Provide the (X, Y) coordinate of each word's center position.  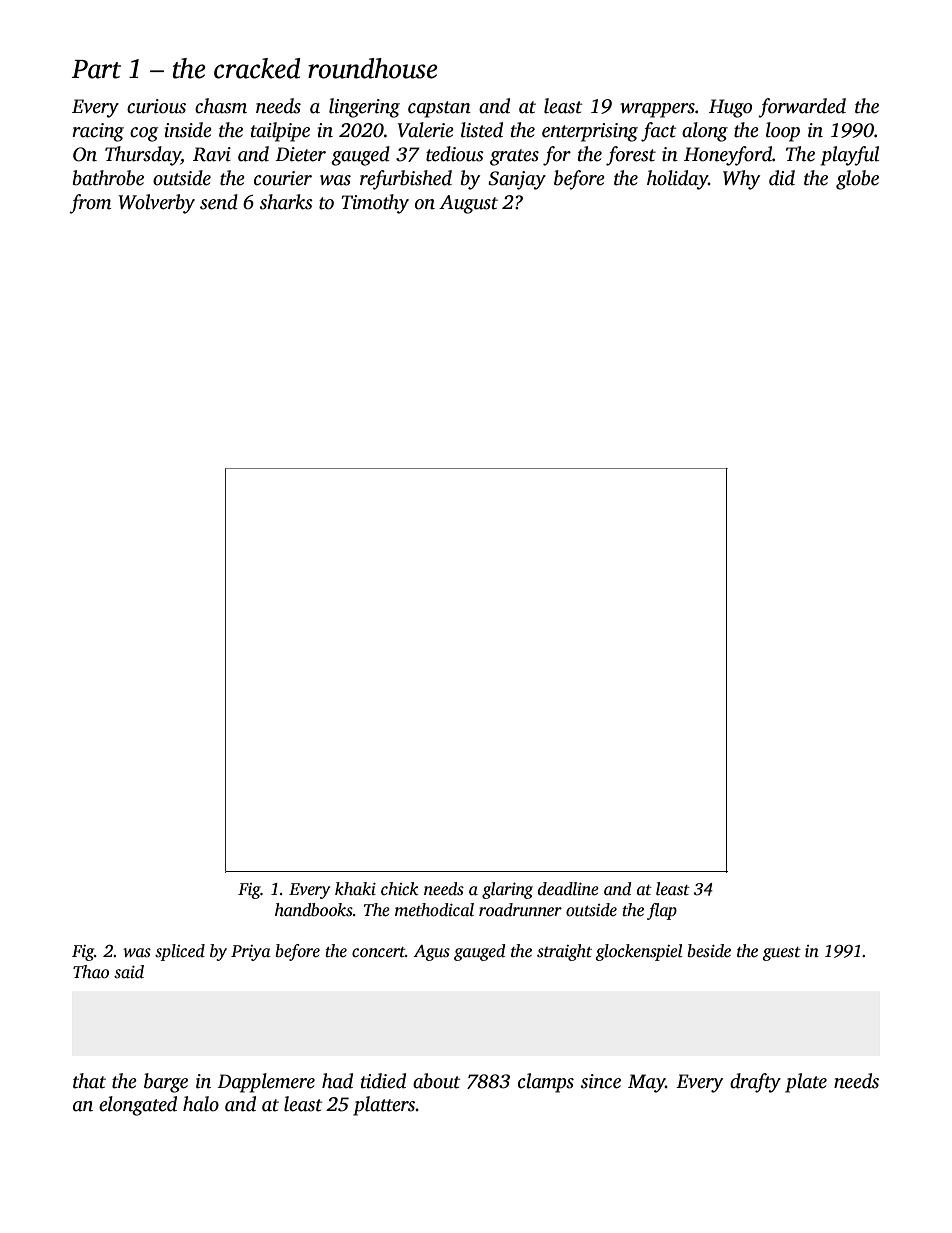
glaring (507, 890)
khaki (355, 888)
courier (283, 178)
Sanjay (517, 180)
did (782, 178)
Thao (91, 972)
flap (662, 911)
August (468, 204)
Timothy (375, 204)
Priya (251, 953)
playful (849, 156)
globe (857, 180)
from (90, 204)
